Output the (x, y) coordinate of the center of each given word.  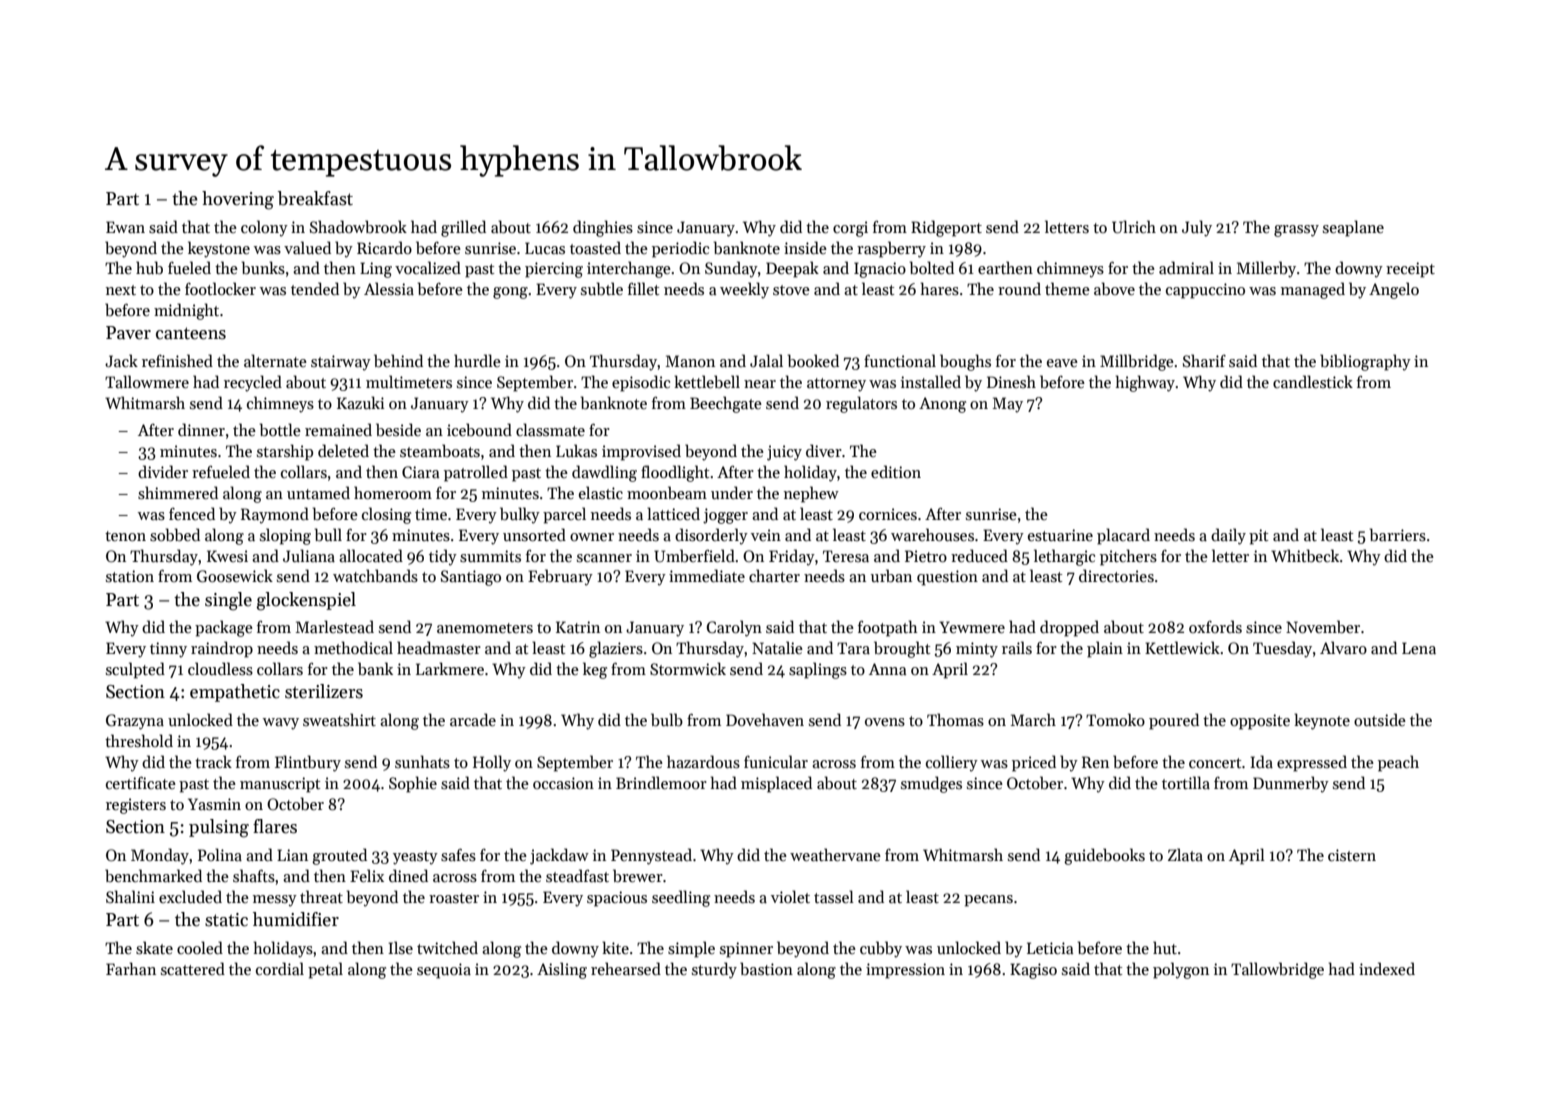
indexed (1387, 968)
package (224, 628)
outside (1380, 719)
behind (398, 361)
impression (905, 971)
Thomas (955, 720)
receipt (1410, 270)
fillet (643, 288)
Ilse (400, 947)
